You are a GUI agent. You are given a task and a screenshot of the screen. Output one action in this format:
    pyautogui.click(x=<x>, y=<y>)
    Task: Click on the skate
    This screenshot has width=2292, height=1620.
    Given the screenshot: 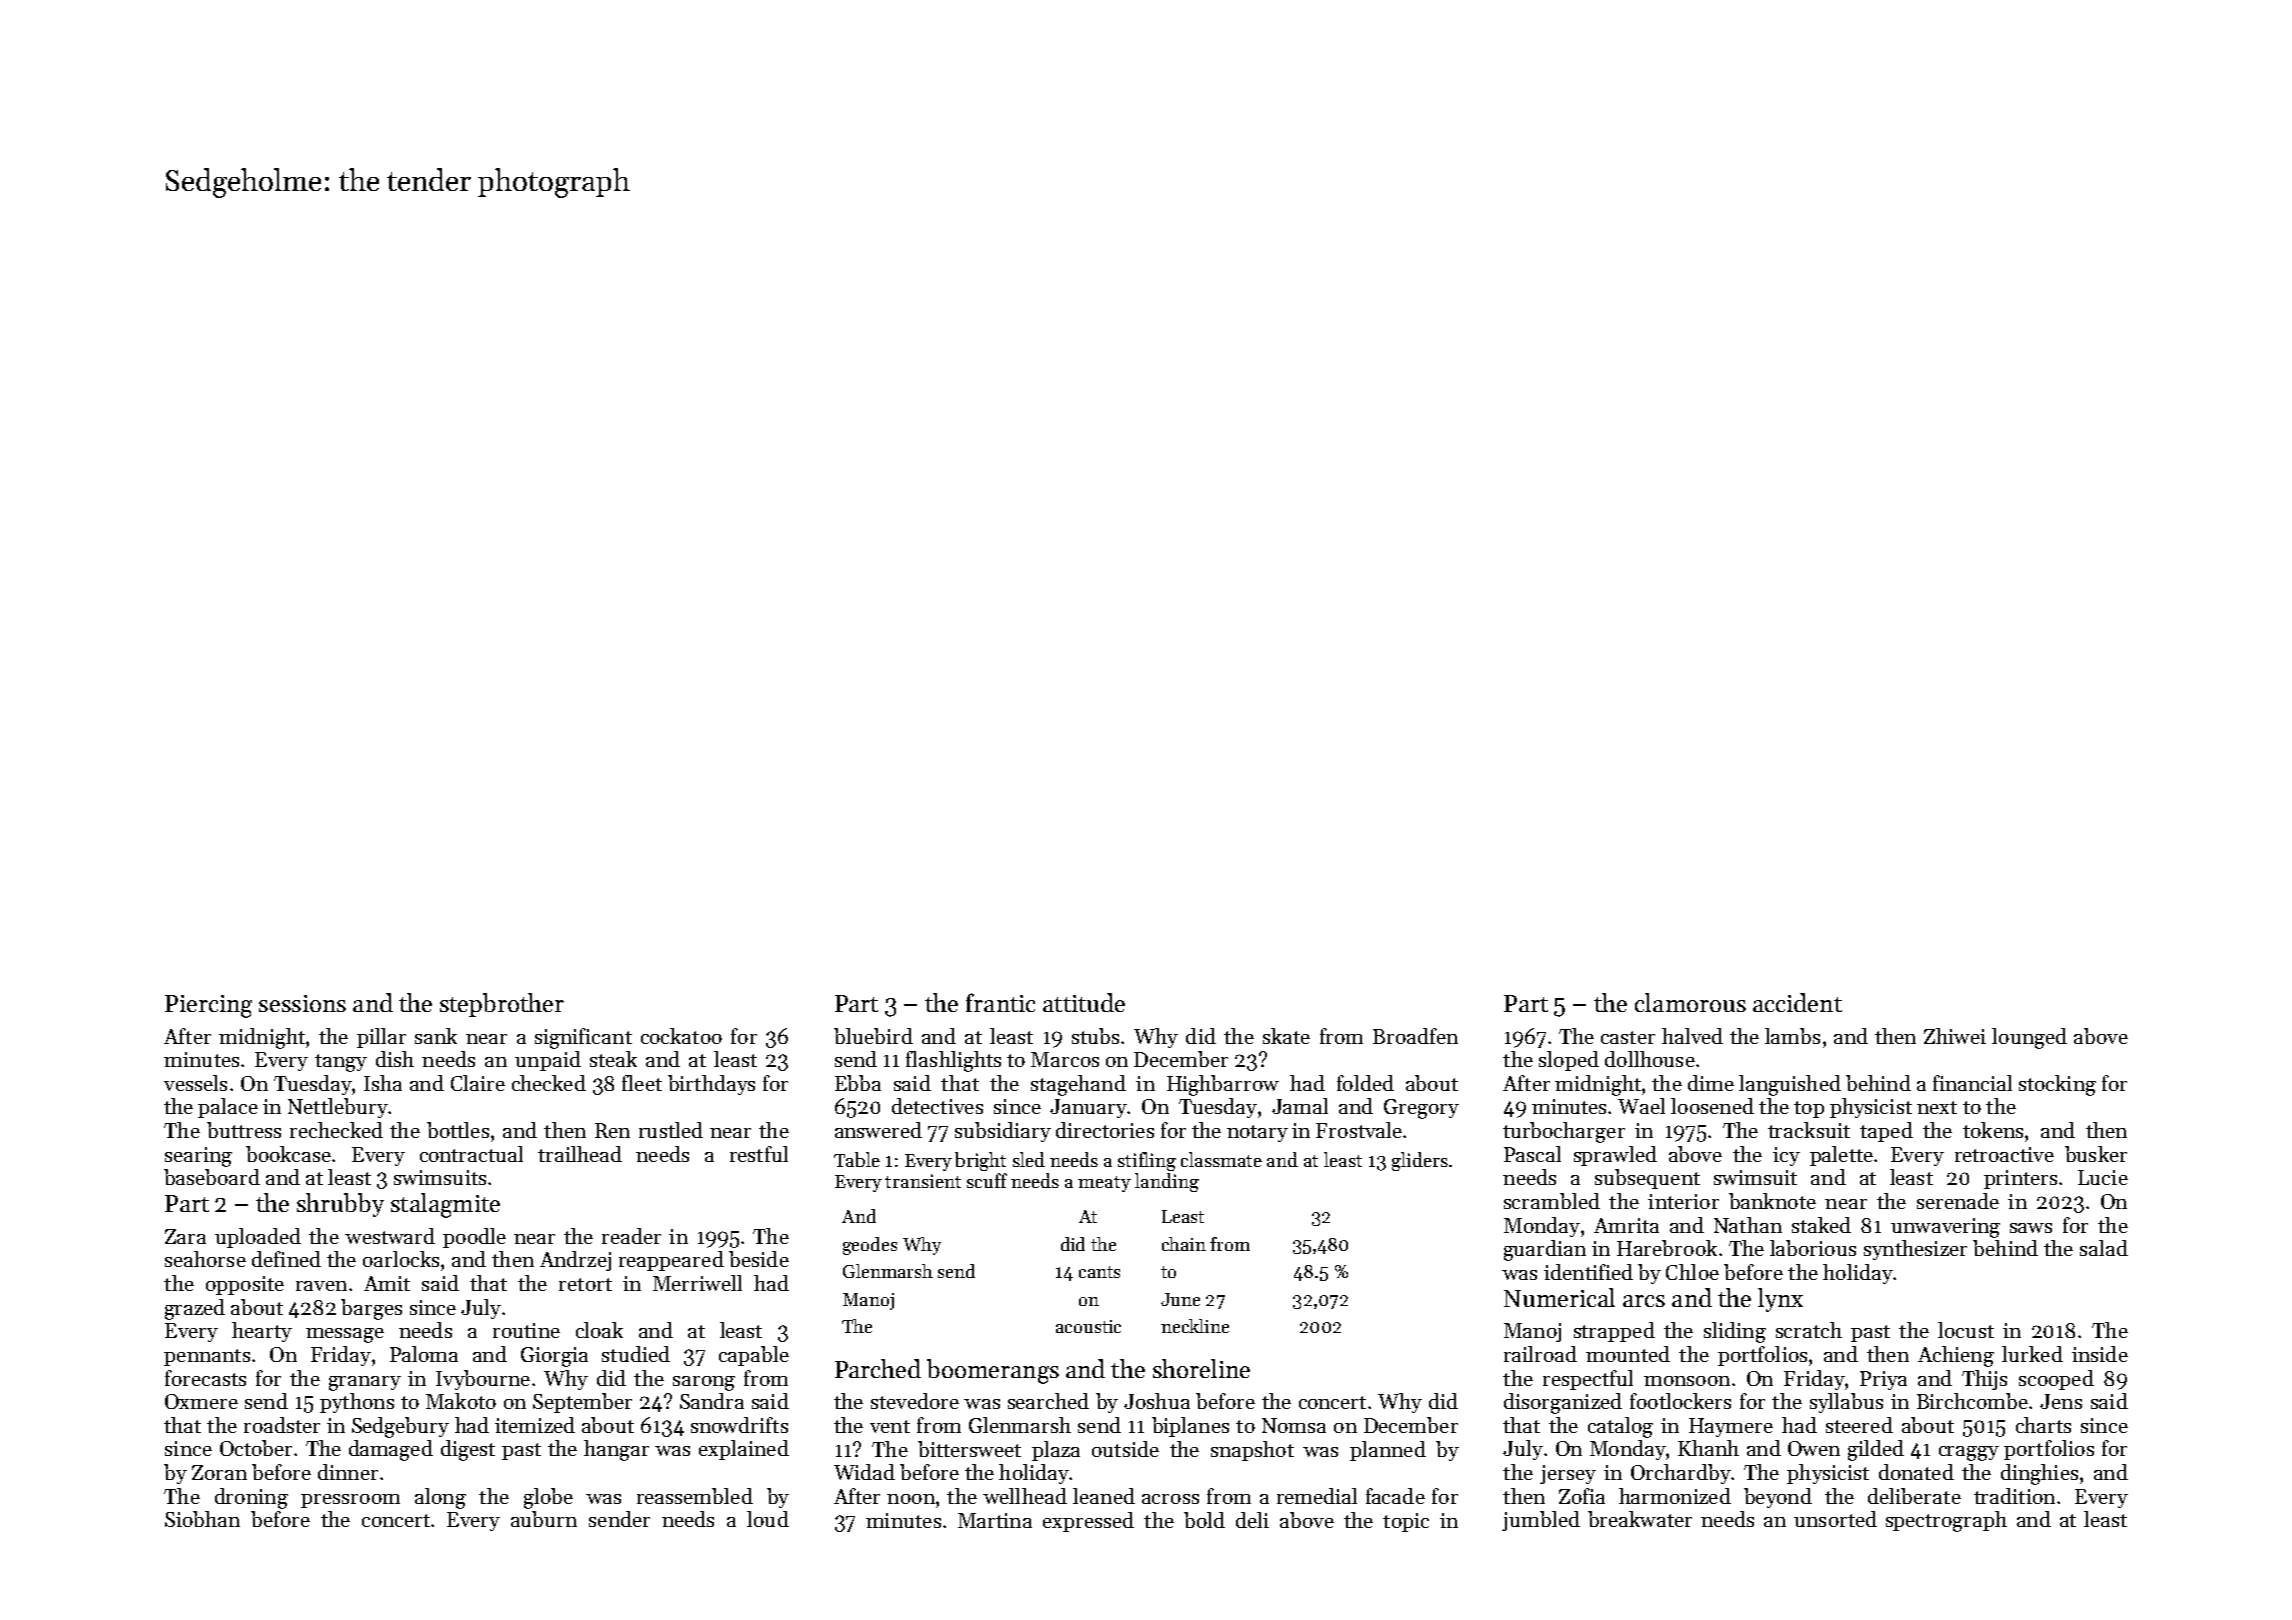 What is the action you would take?
    pyautogui.click(x=1286, y=1036)
